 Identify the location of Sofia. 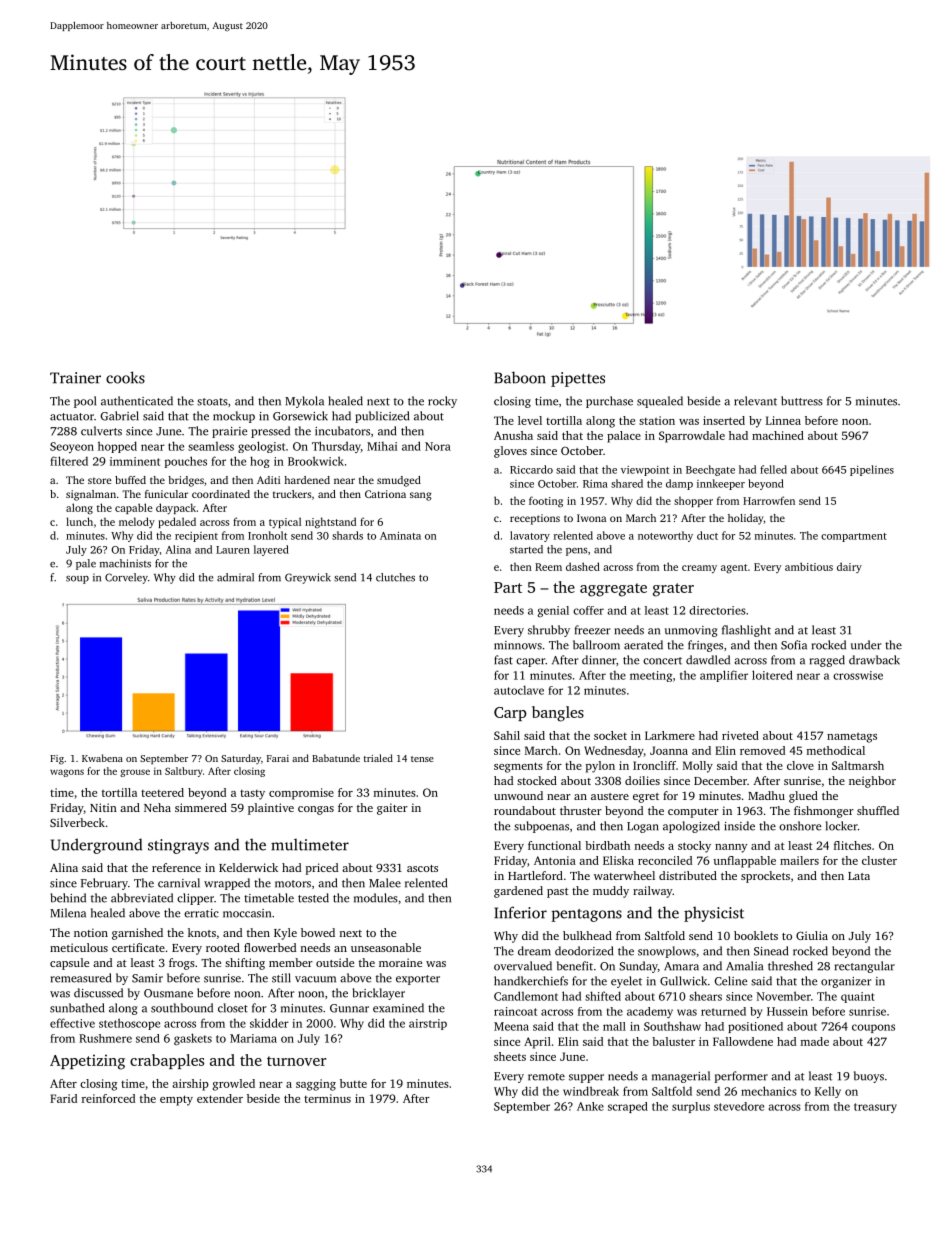
(794, 645).
